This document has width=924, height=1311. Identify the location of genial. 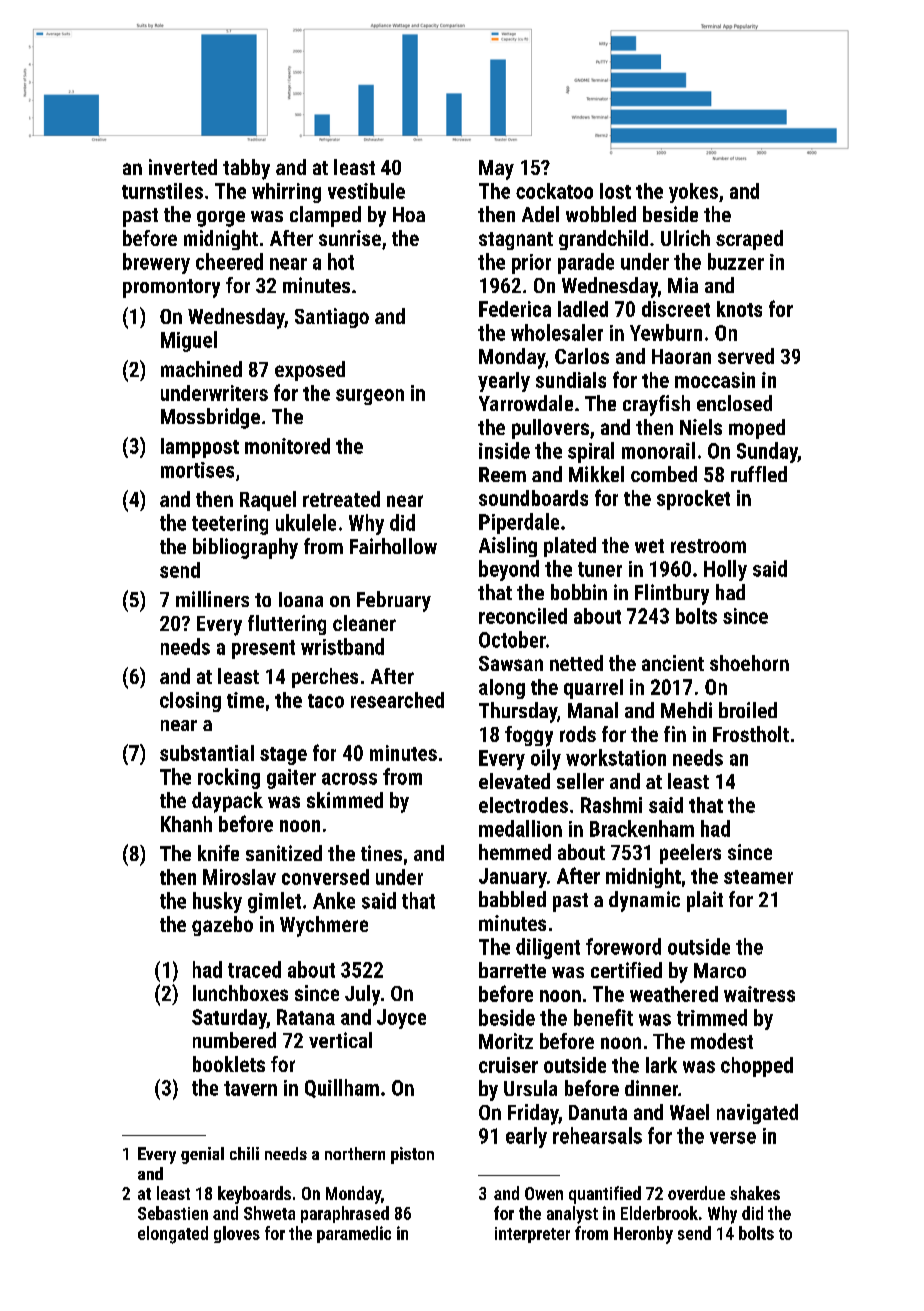
(202, 1155).
